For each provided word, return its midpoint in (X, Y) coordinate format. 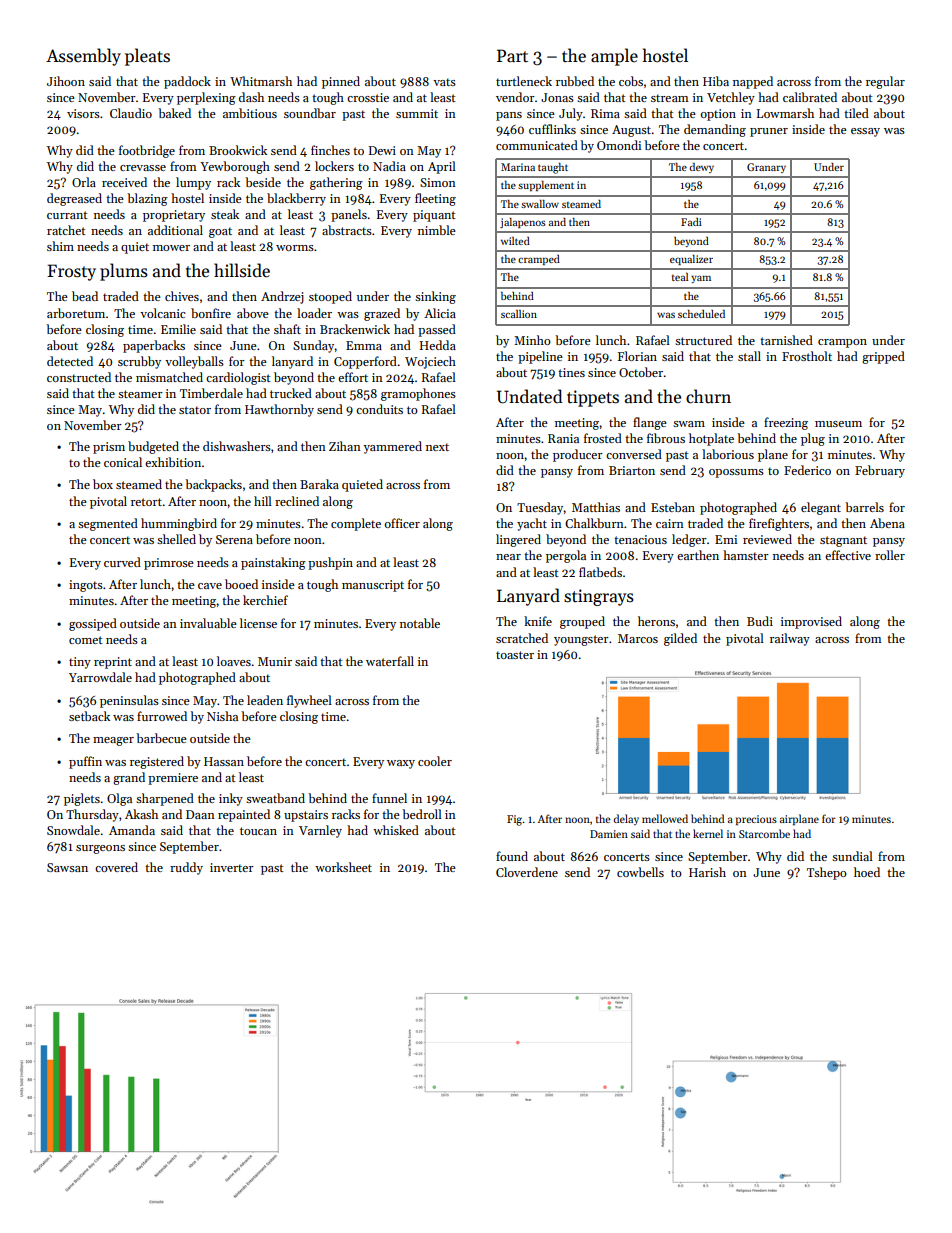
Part (512, 55)
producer (578, 455)
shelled (176, 539)
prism (109, 448)
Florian (637, 356)
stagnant (843, 541)
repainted (244, 815)
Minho (532, 340)
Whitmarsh (261, 81)
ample (614, 57)
